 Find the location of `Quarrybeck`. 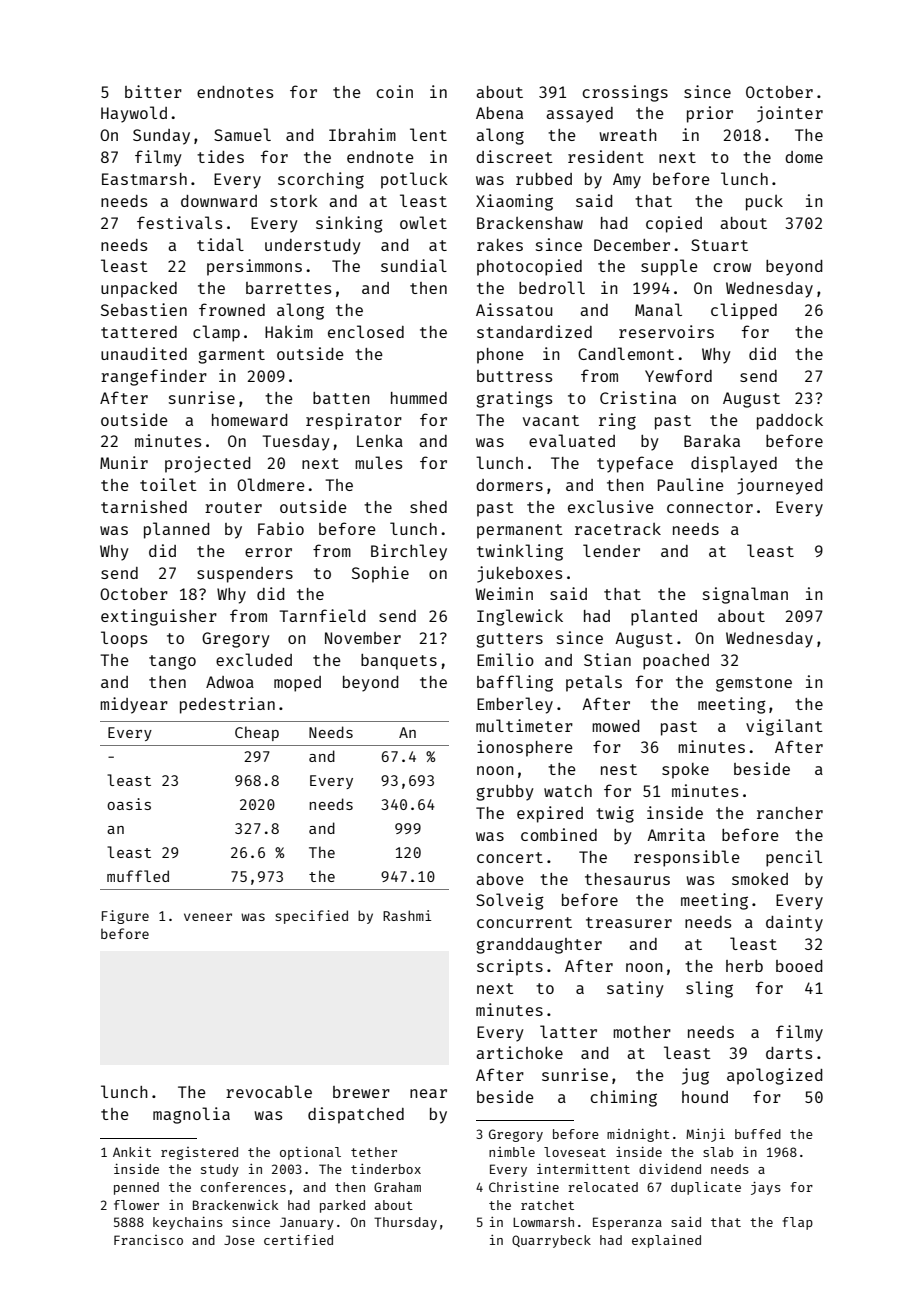

Quarrybeck is located at coordinates (551, 1241).
